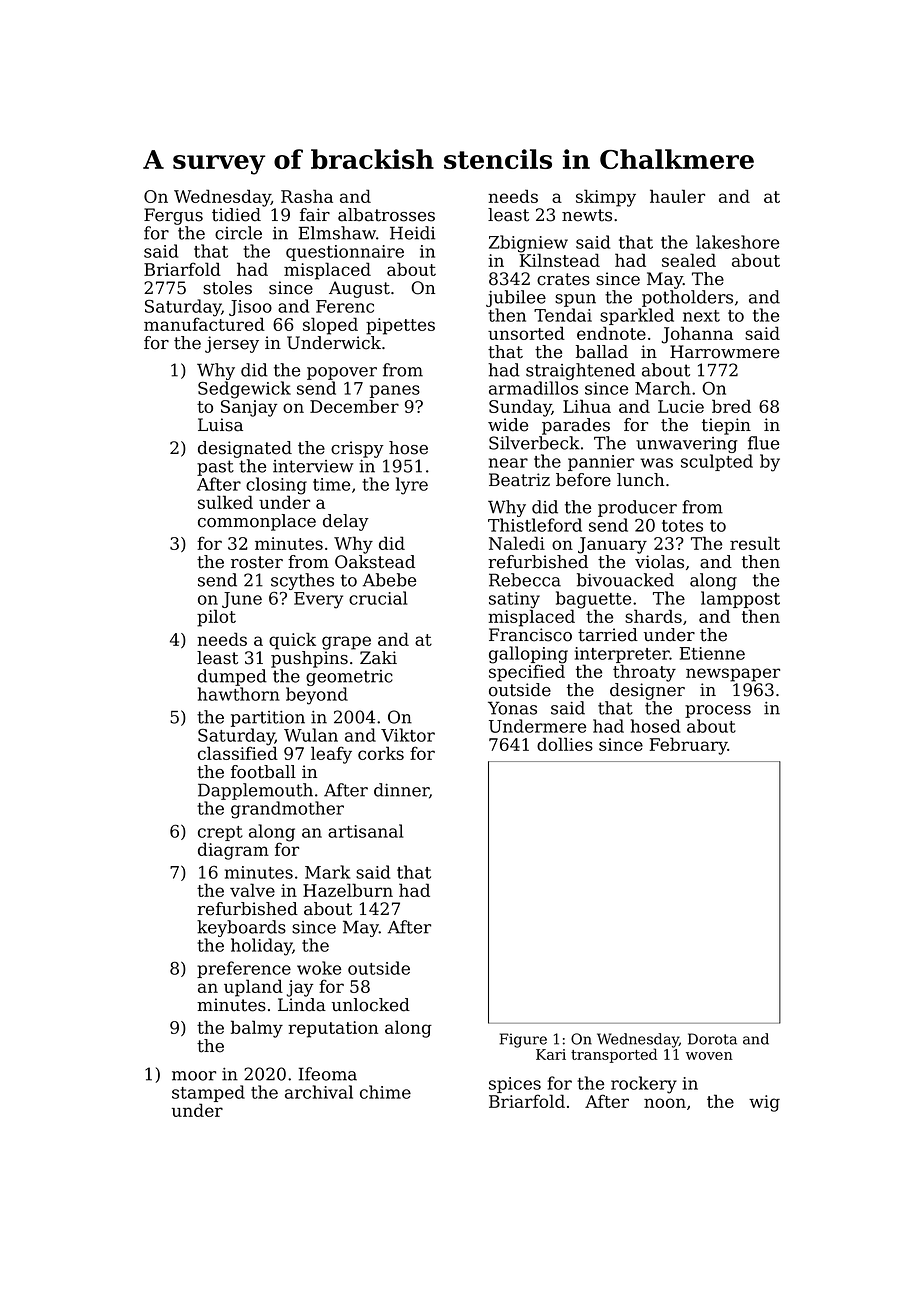 This screenshot has width=924, height=1311. I want to click on Fergus, so click(173, 216).
